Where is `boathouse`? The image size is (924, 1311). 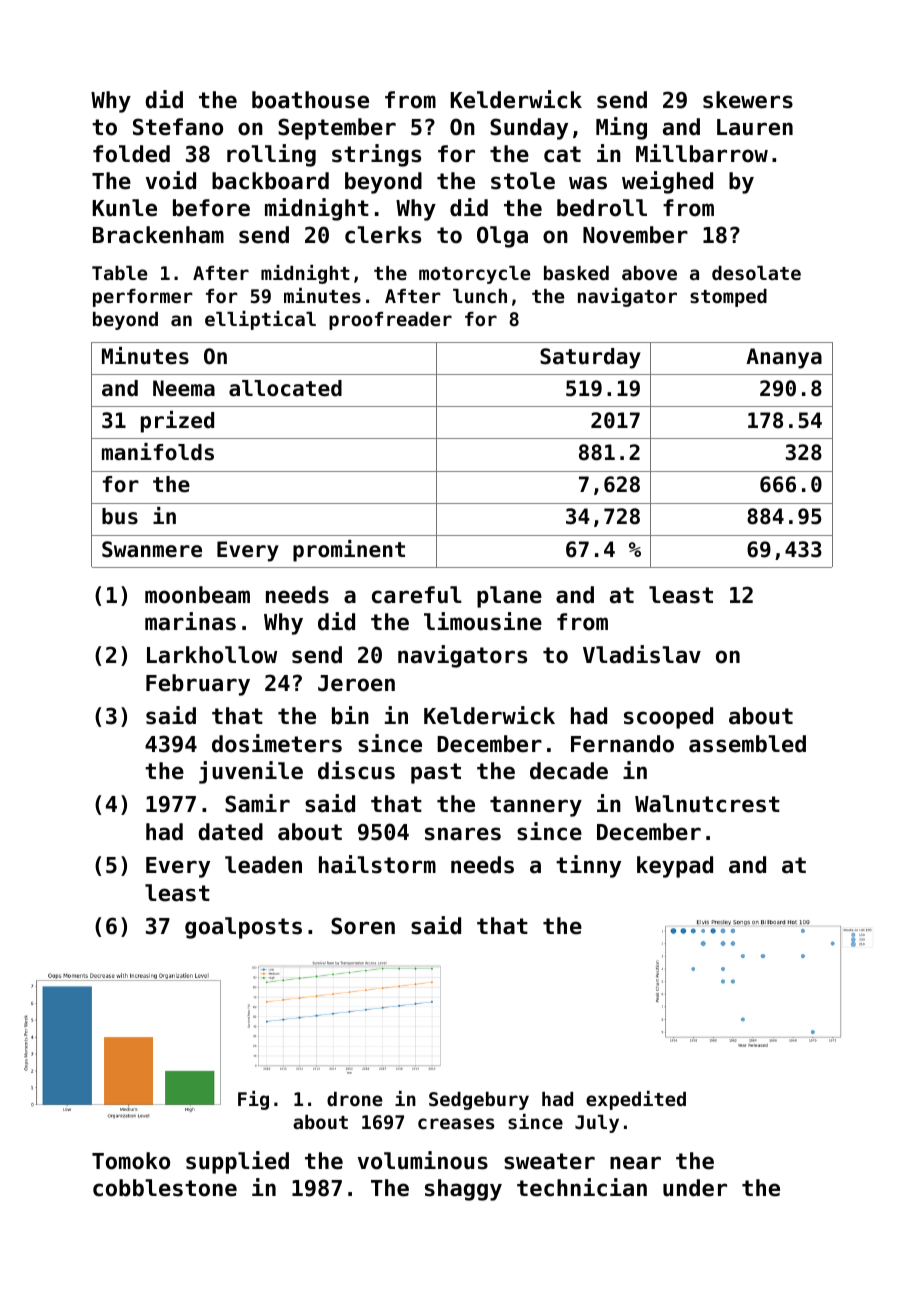 boathouse is located at coordinates (310, 100).
